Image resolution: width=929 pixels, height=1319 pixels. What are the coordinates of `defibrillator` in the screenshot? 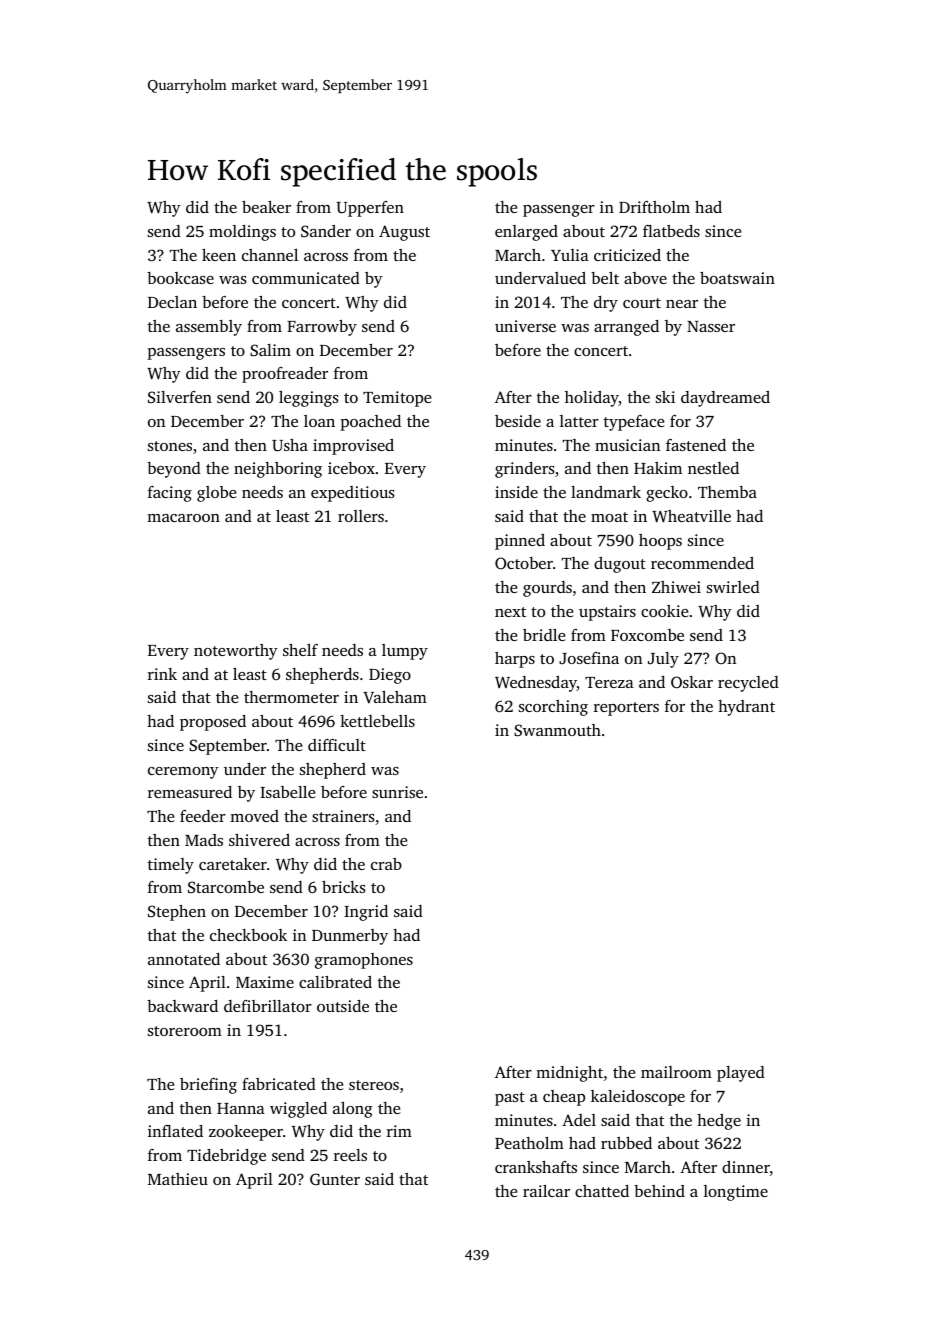 It's located at (268, 1006).
